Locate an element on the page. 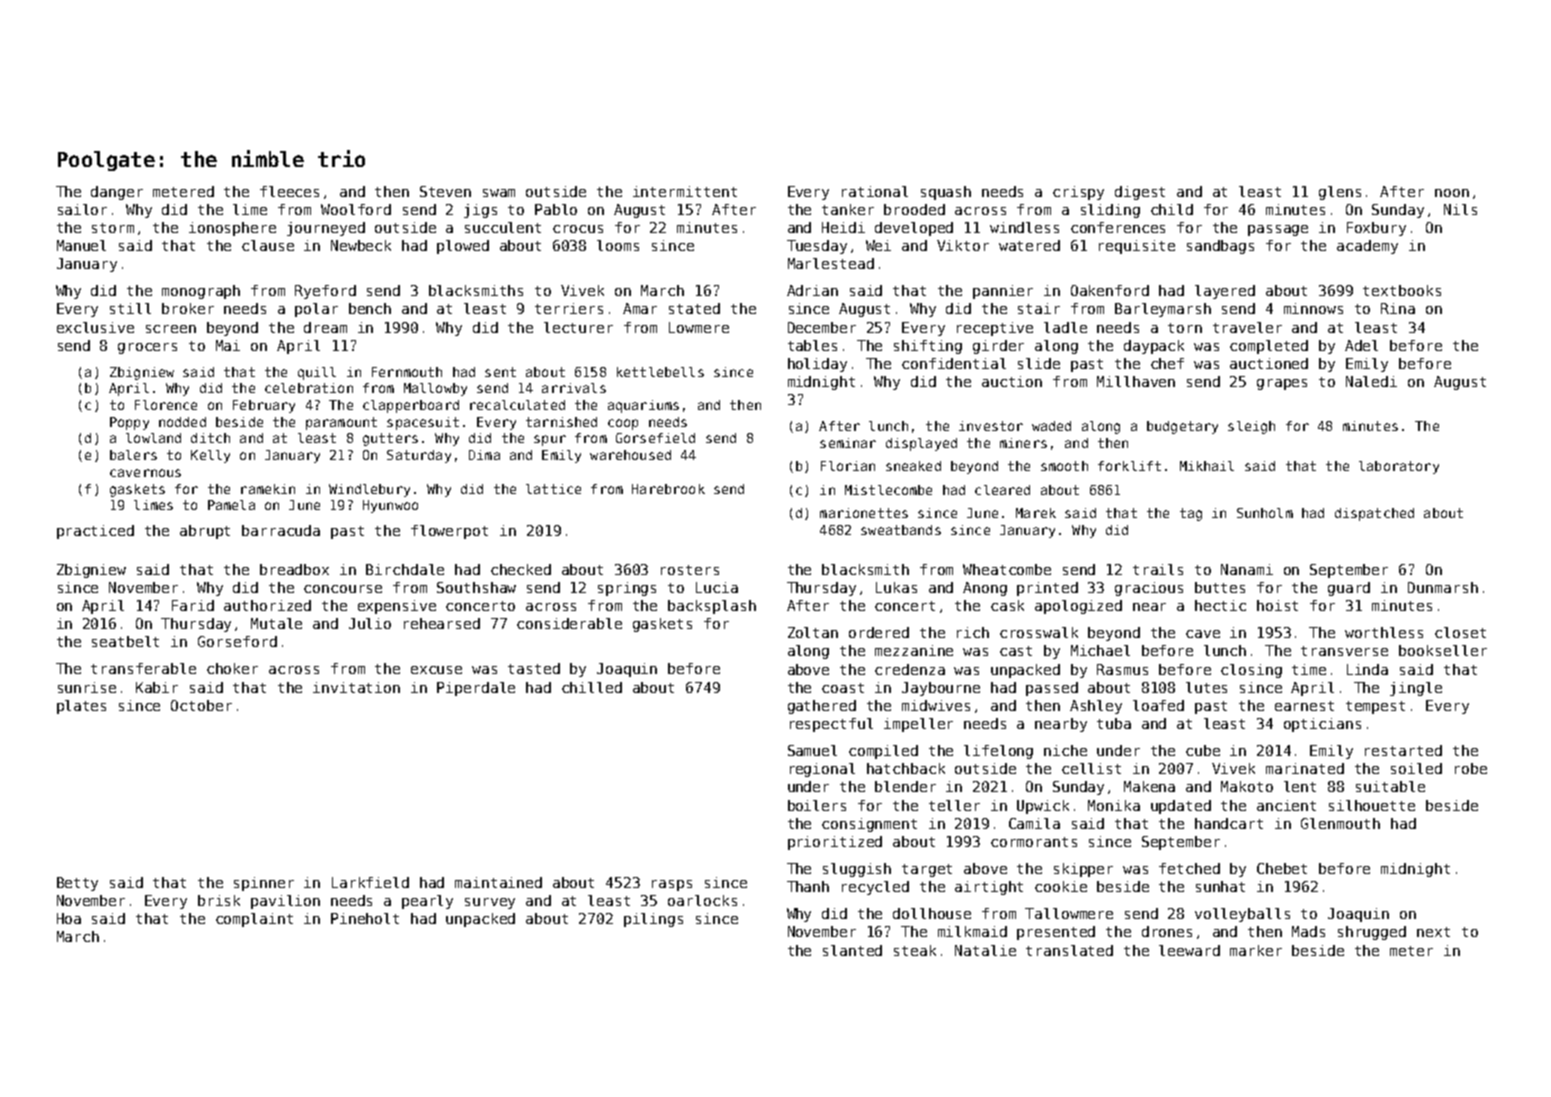  Millhaven is located at coordinates (1136, 381).
